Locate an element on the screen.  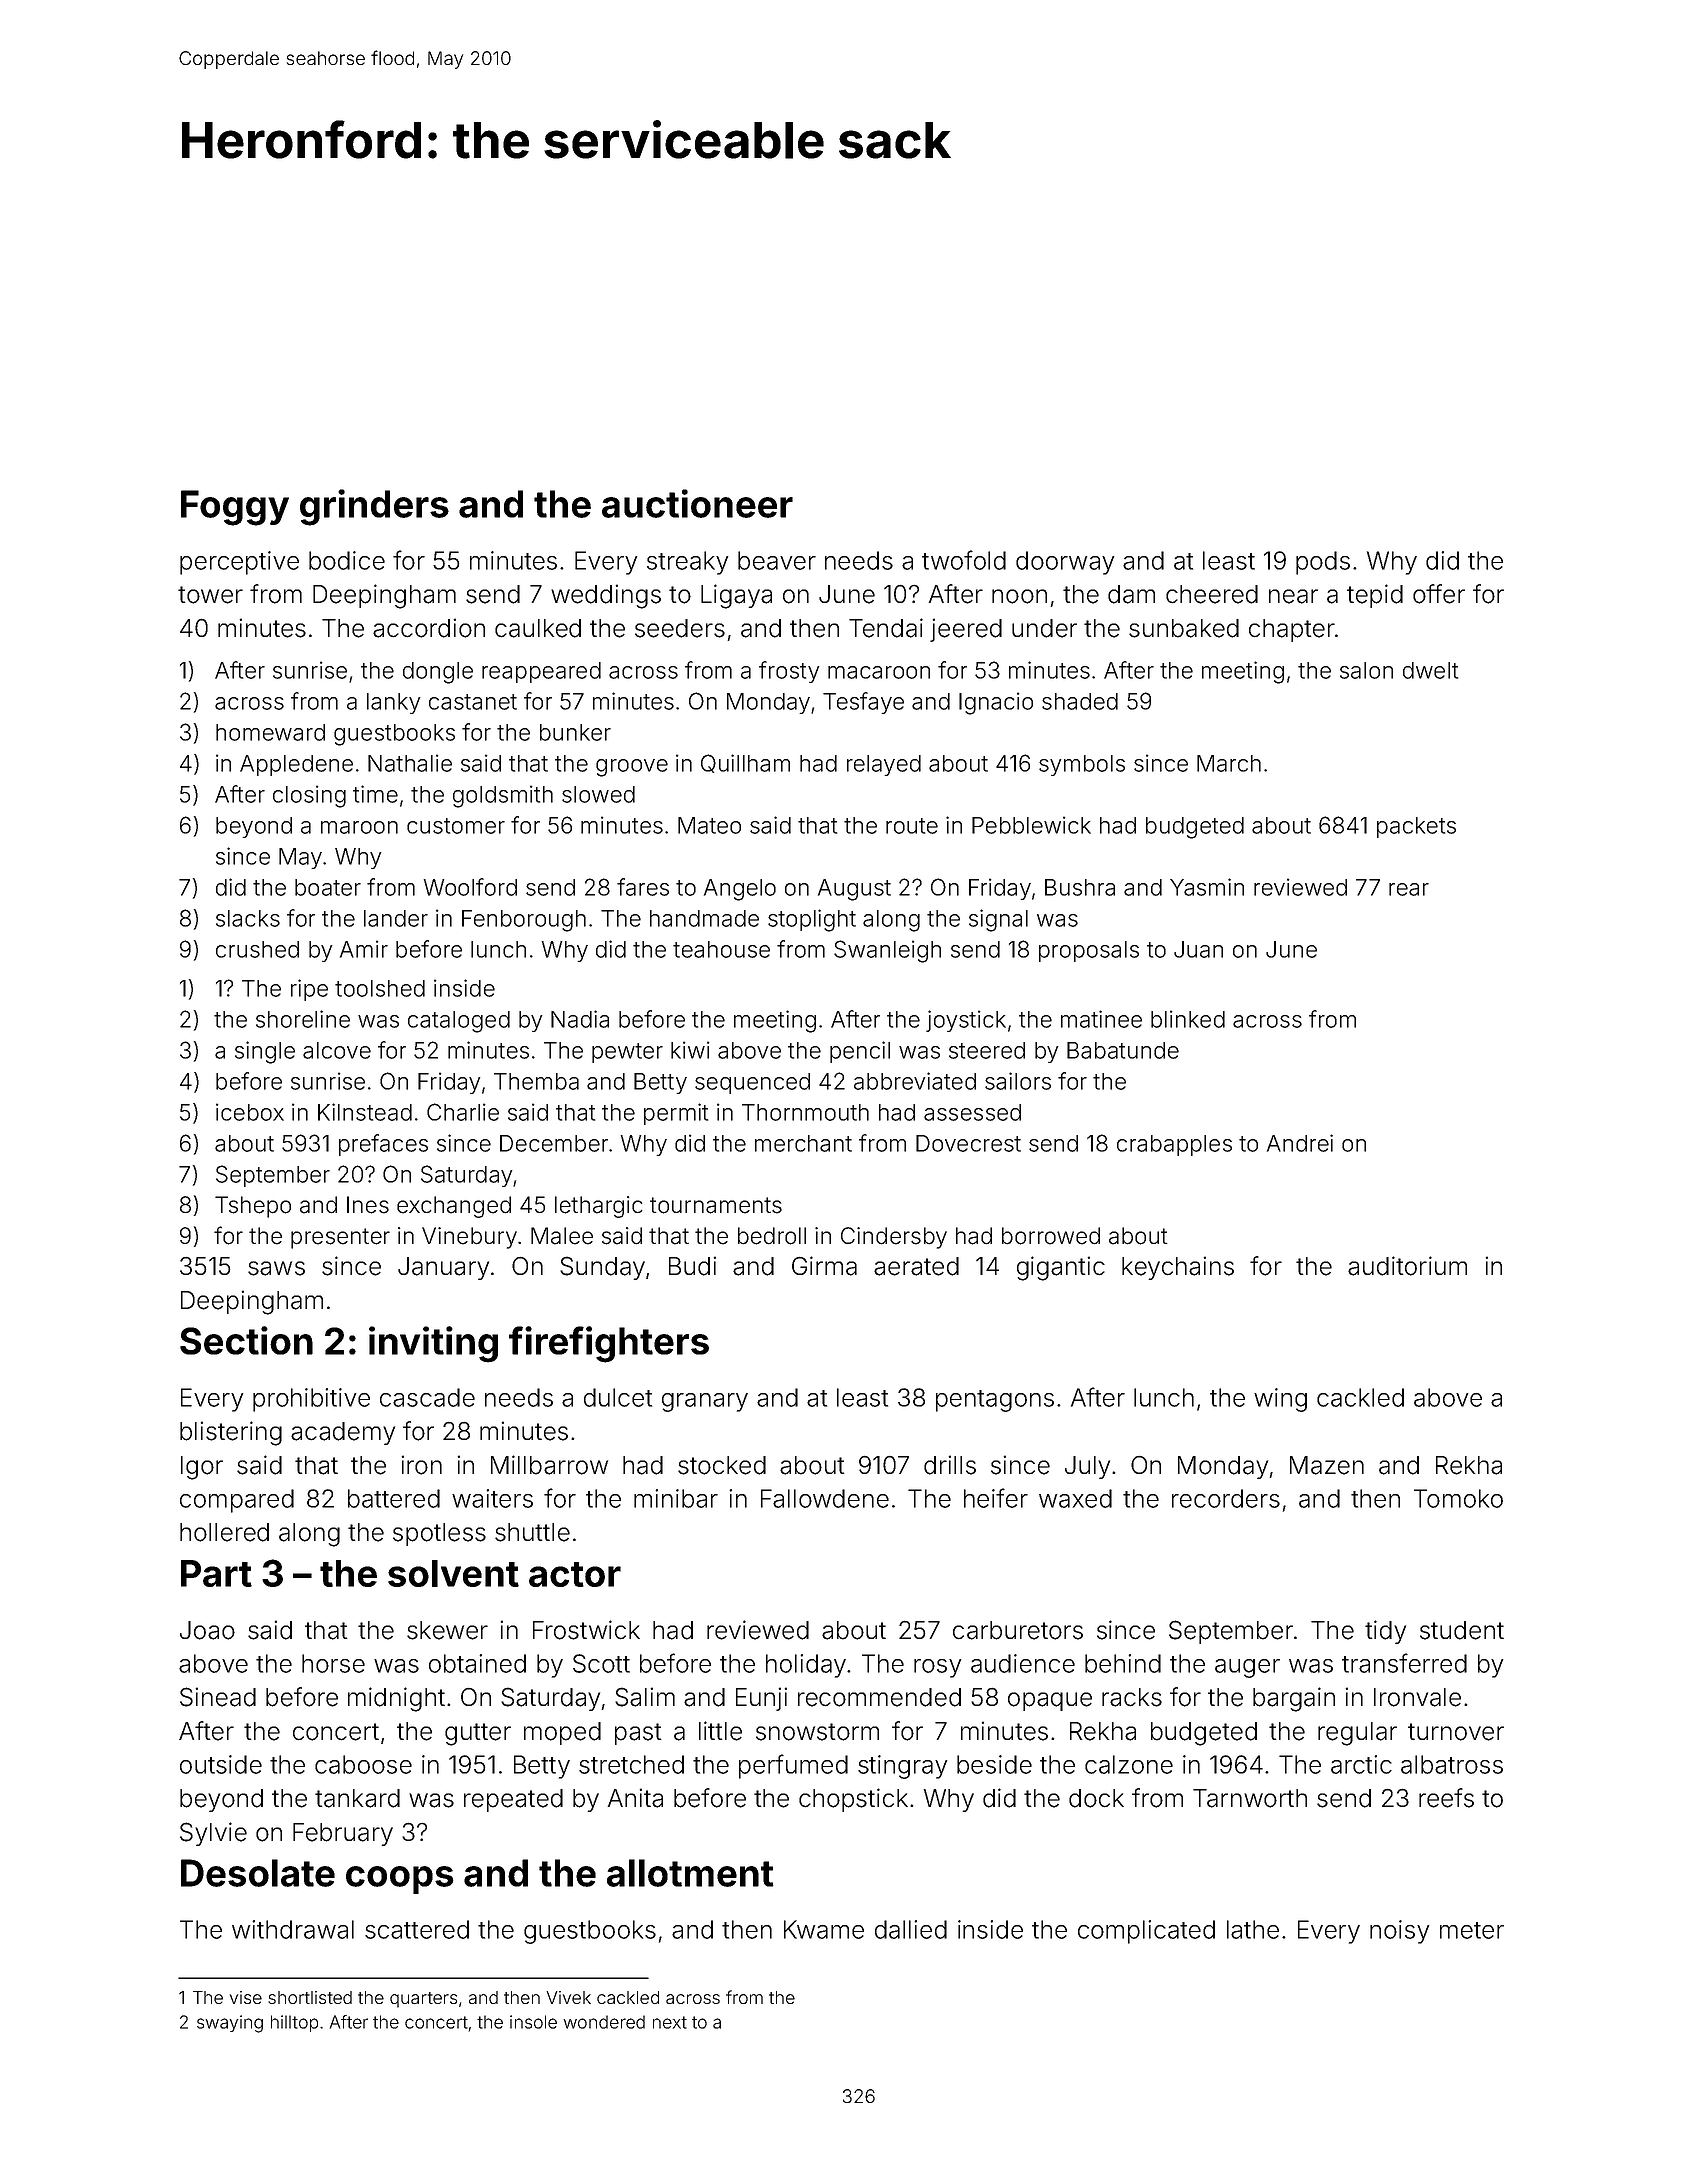
Millbarrow is located at coordinates (549, 1465).
